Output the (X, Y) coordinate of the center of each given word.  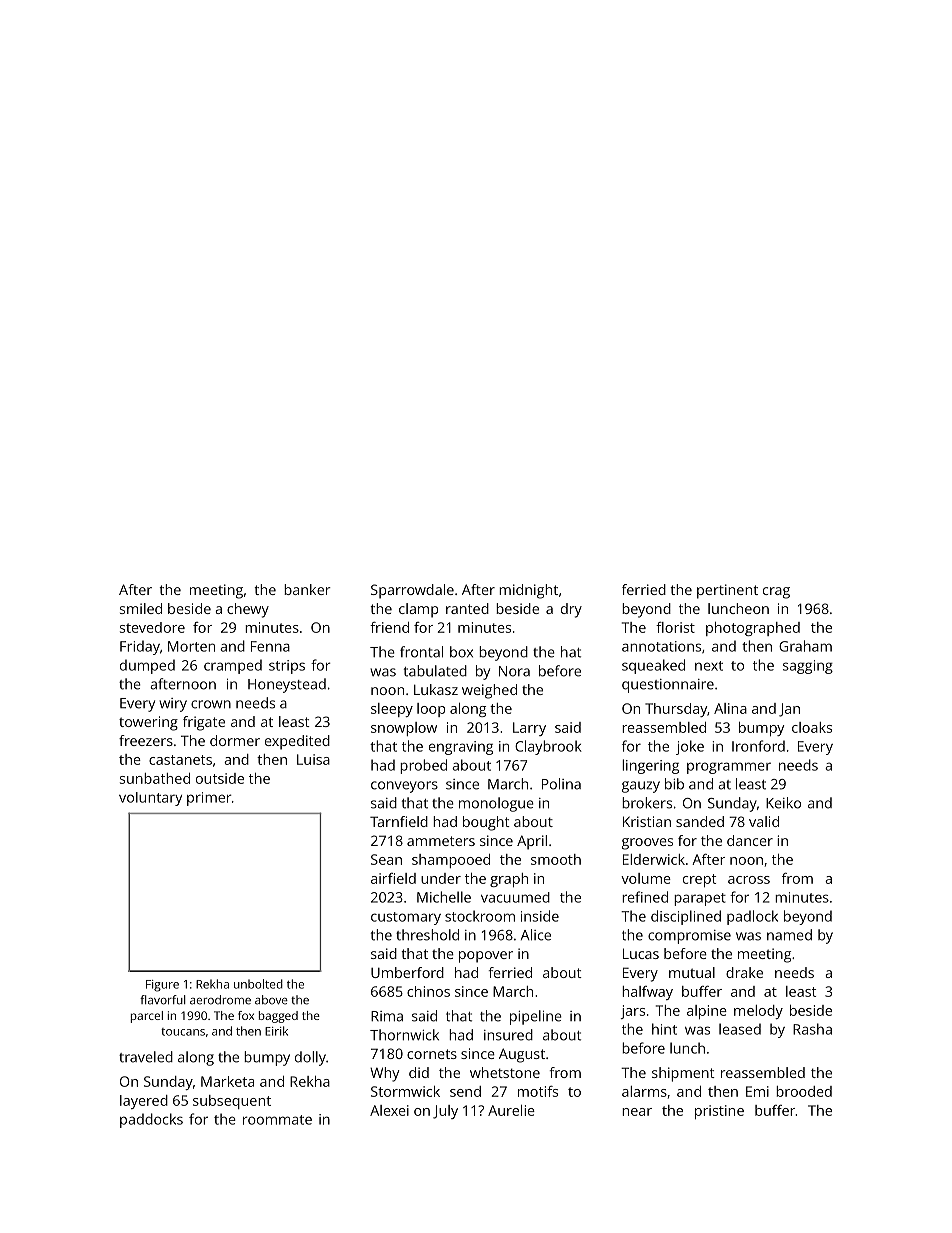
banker (307, 589)
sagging (808, 667)
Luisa (313, 759)
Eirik (276, 1031)
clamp (418, 610)
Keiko (783, 803)
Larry (529, 729)
